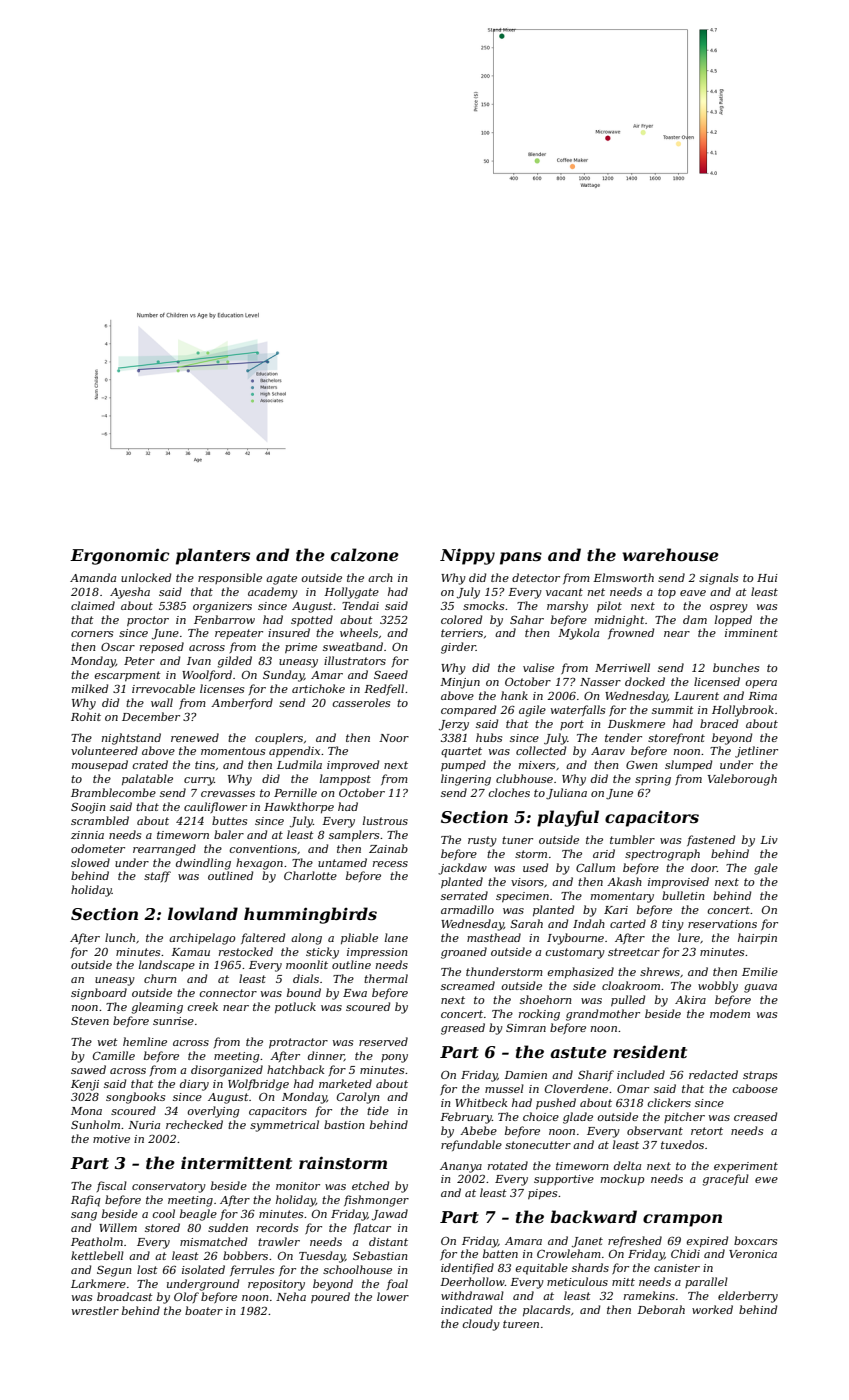 This screenshot has height=1400, width=849. I want to click on Peatholm, so click(97, 1241).
